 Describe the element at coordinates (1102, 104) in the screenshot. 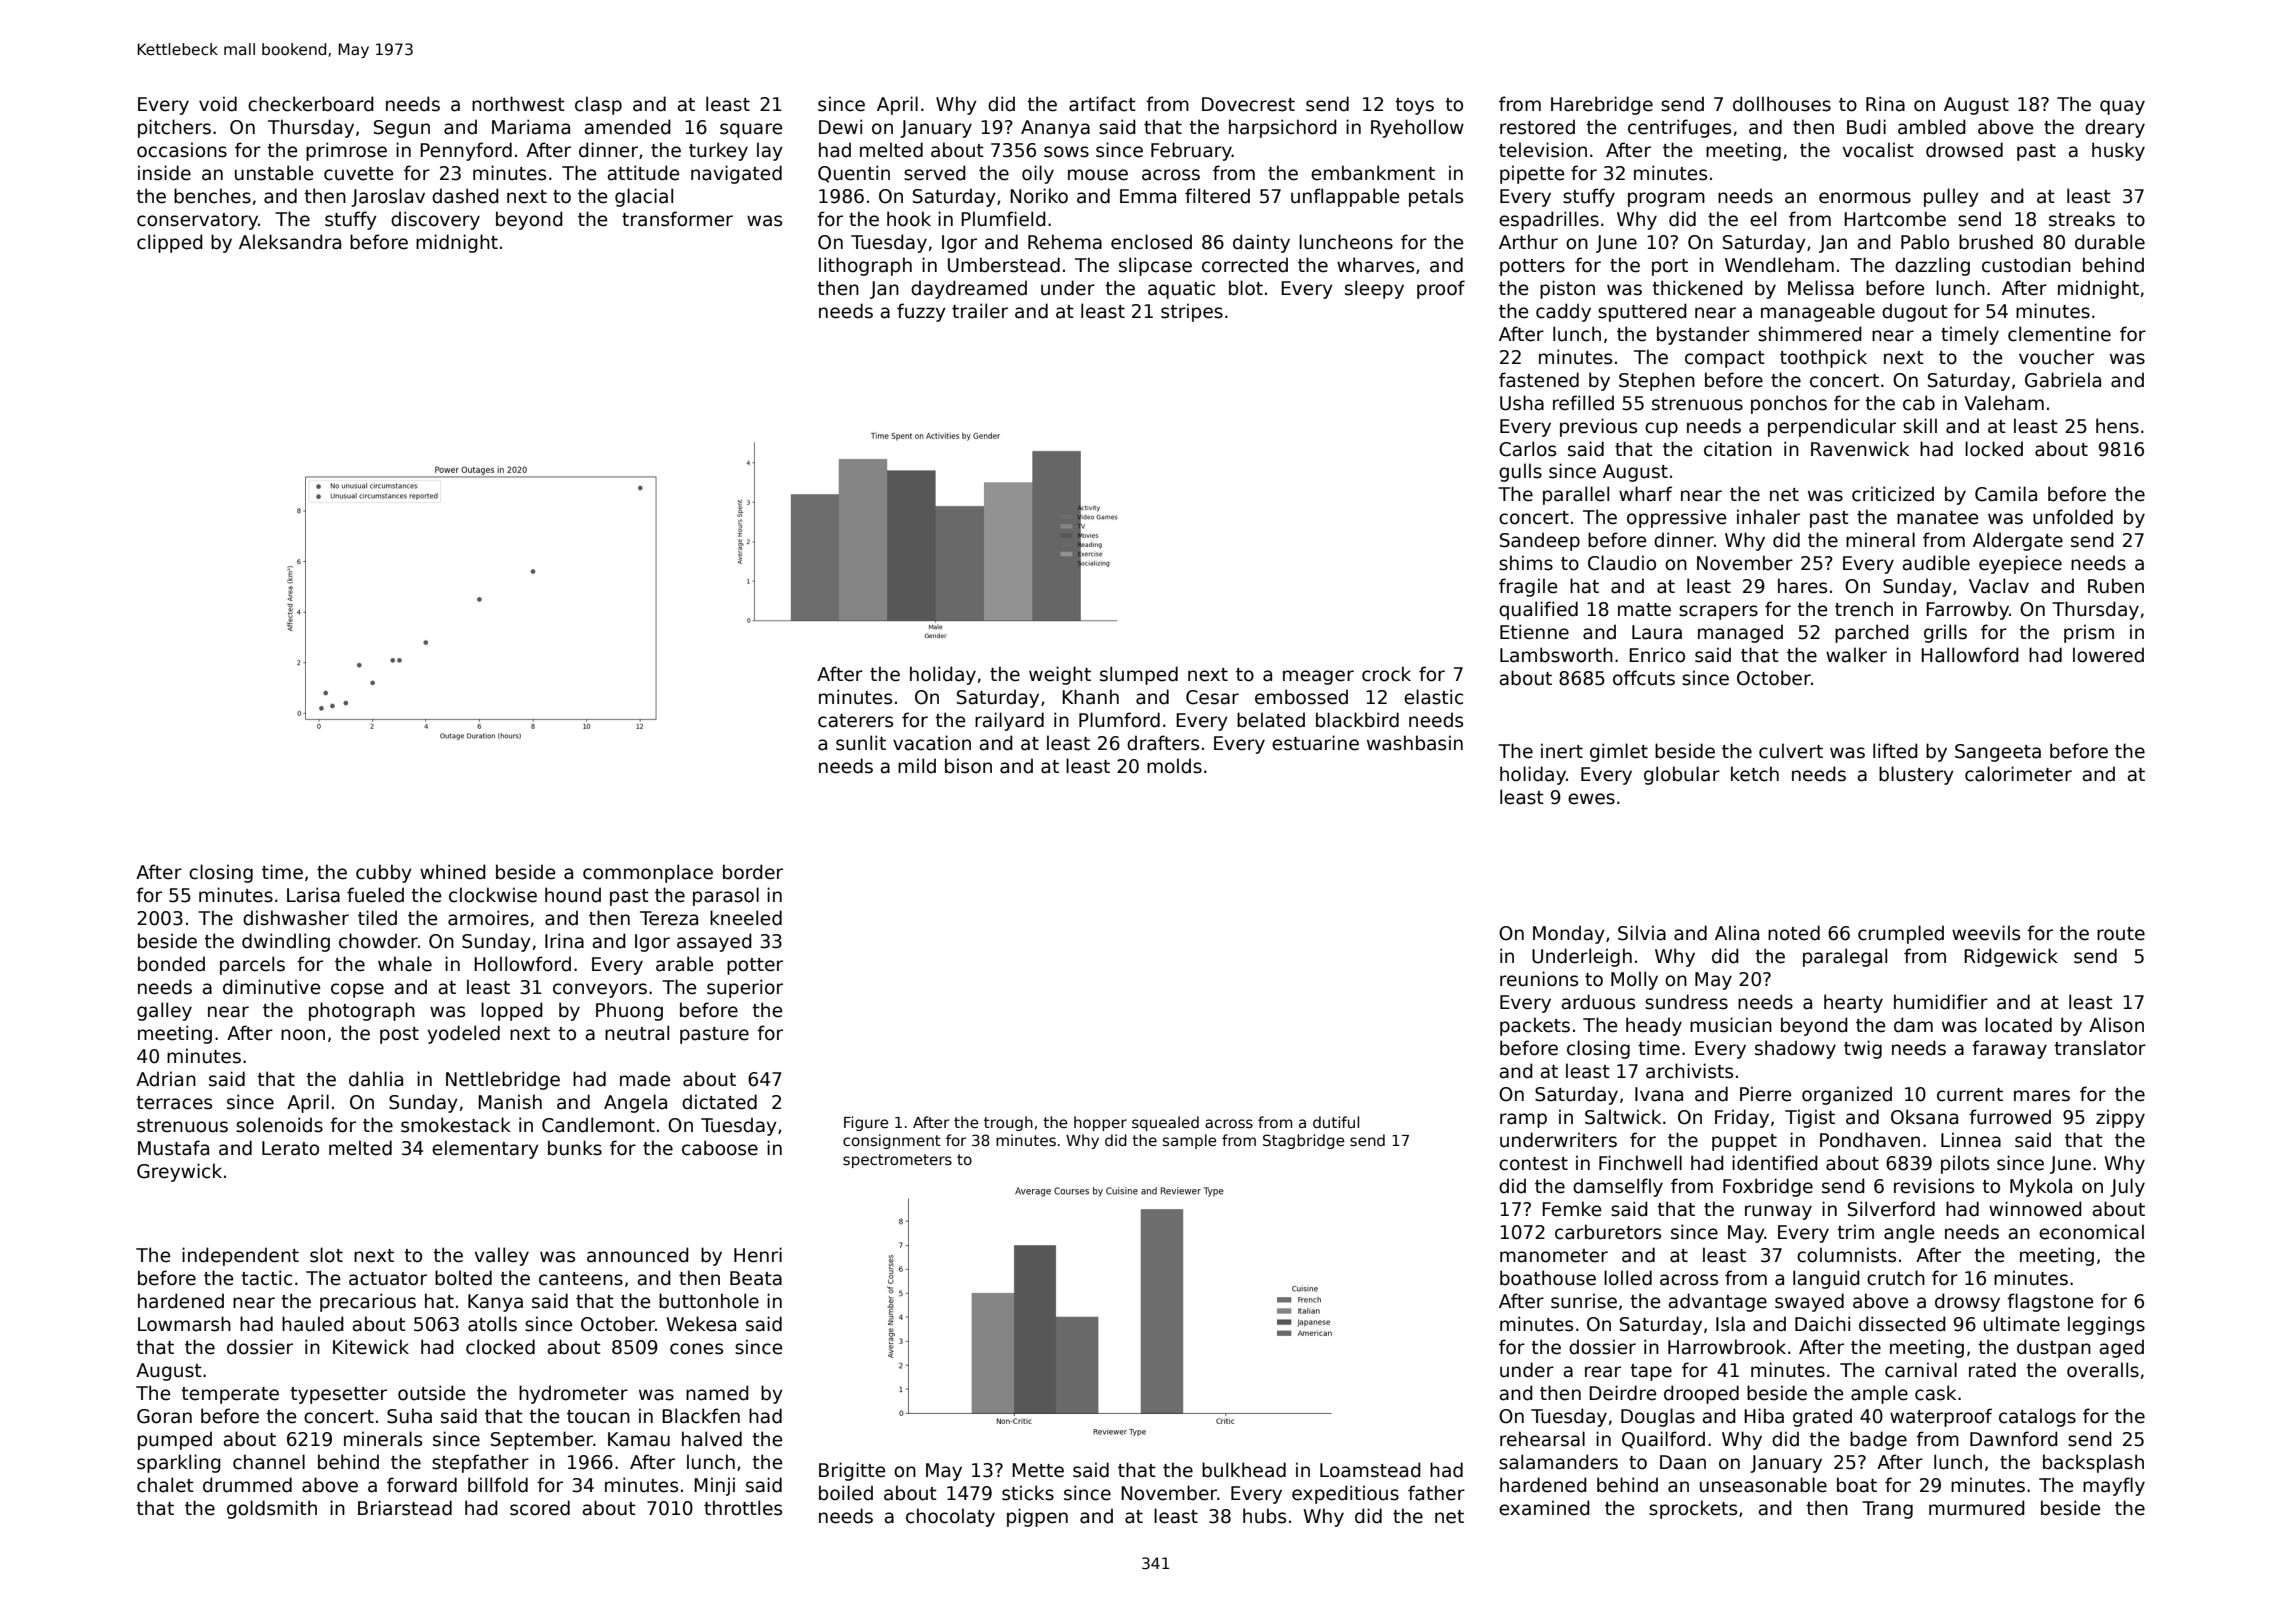

I see `artifact` at that location.
